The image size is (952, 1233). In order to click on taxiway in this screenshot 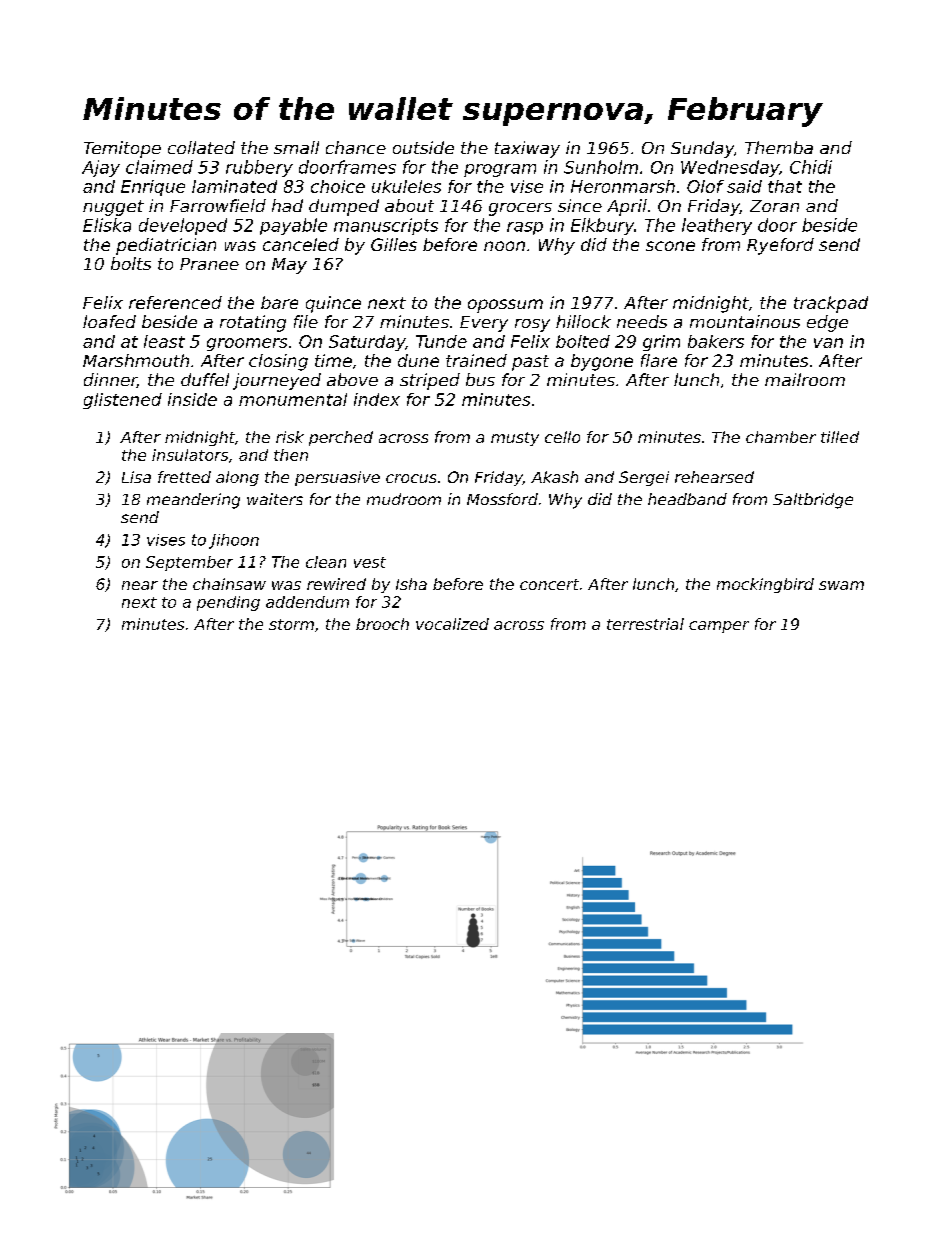, I will do `click(527, 149)`.
